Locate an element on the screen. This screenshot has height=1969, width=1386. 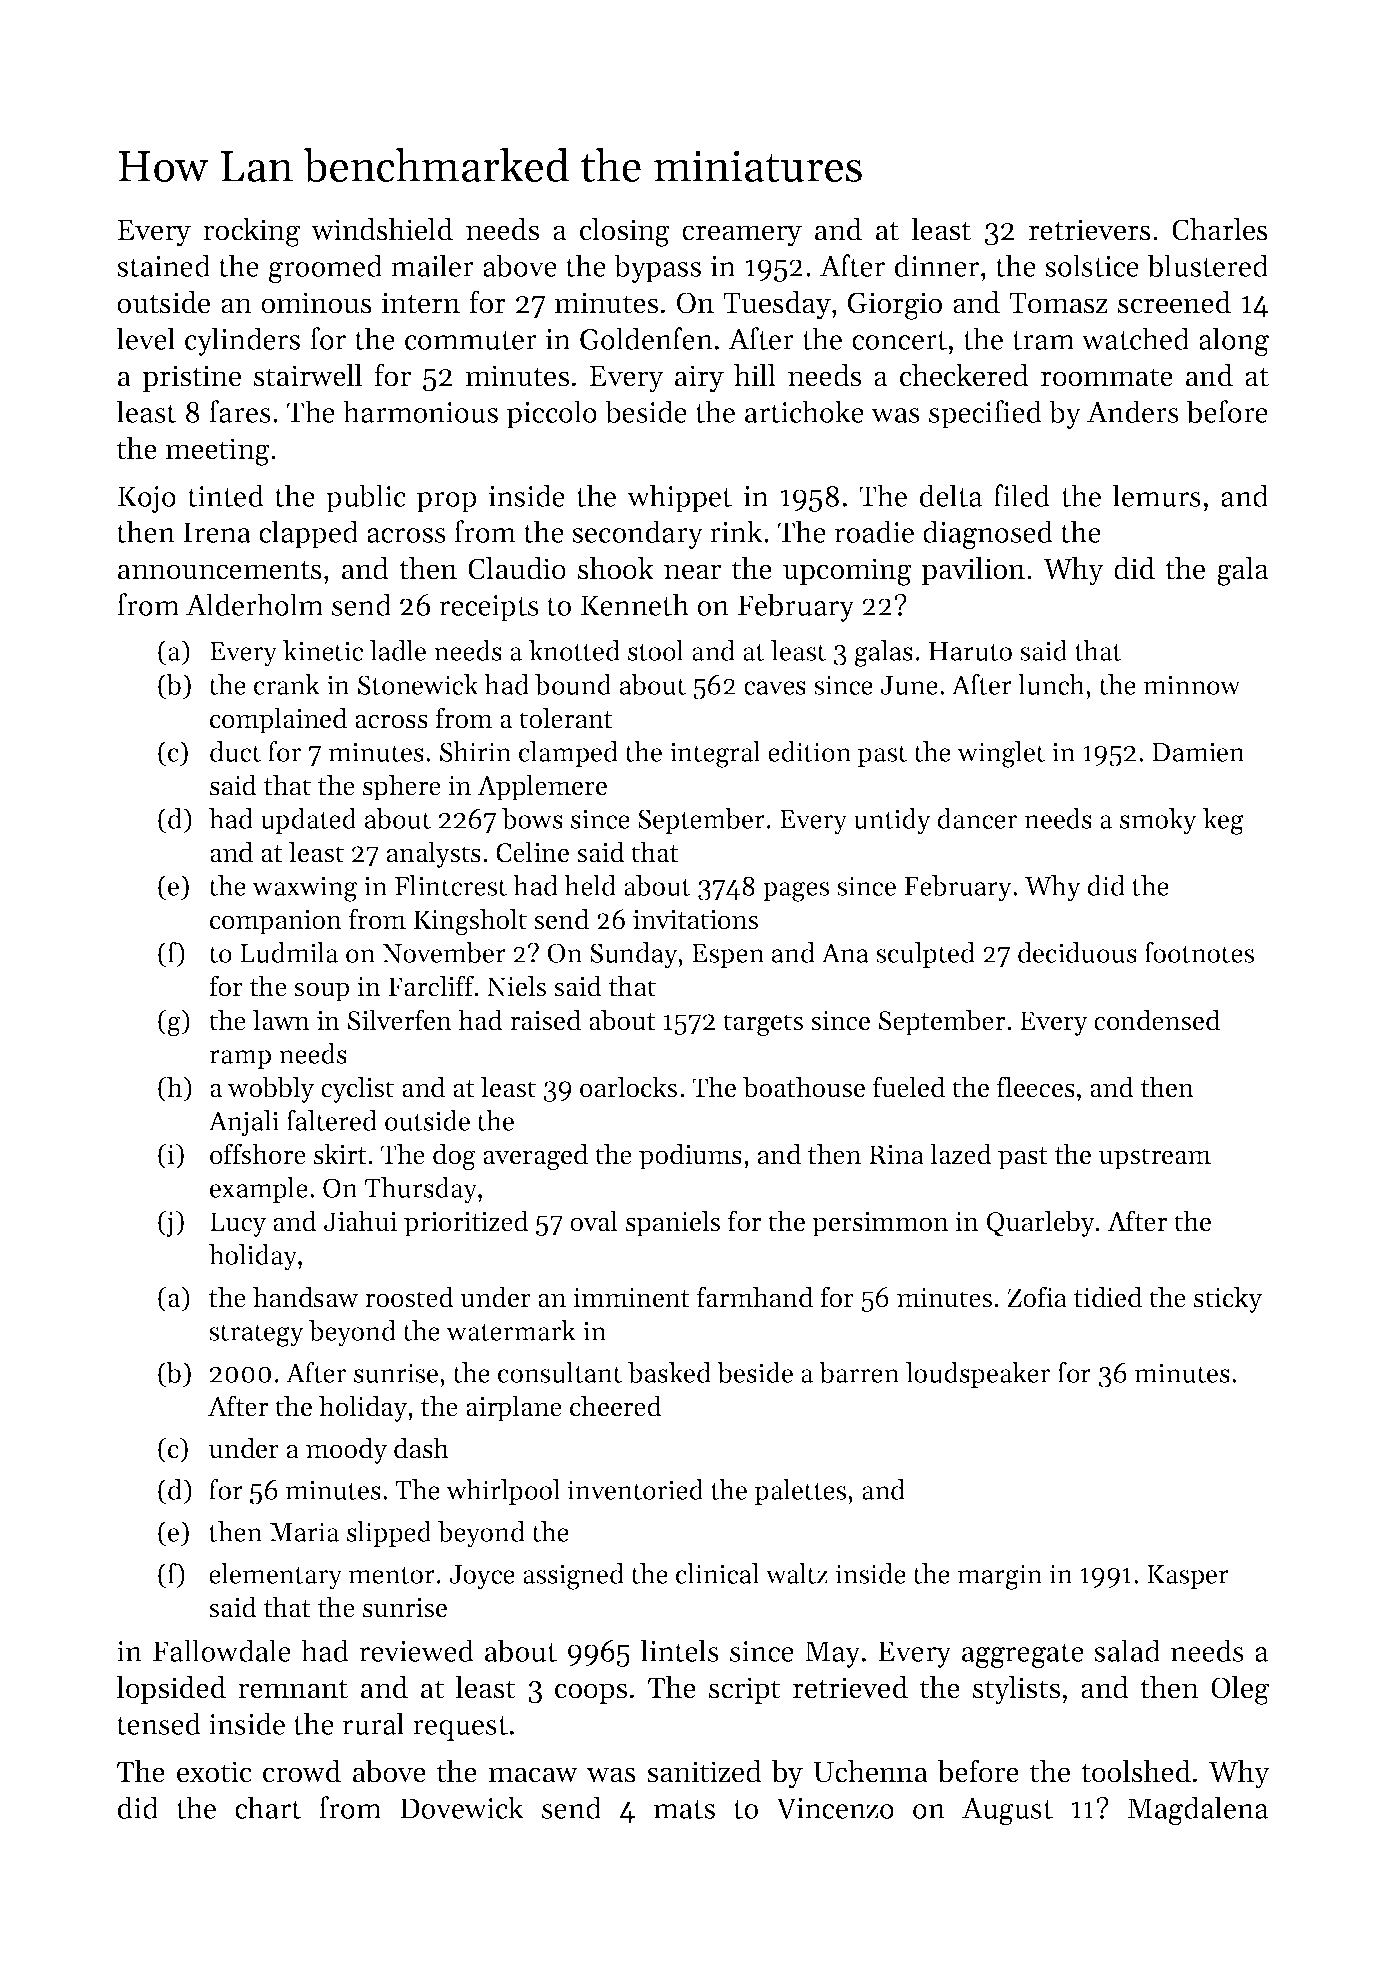
moody is located at coordinates (346, 1450).
